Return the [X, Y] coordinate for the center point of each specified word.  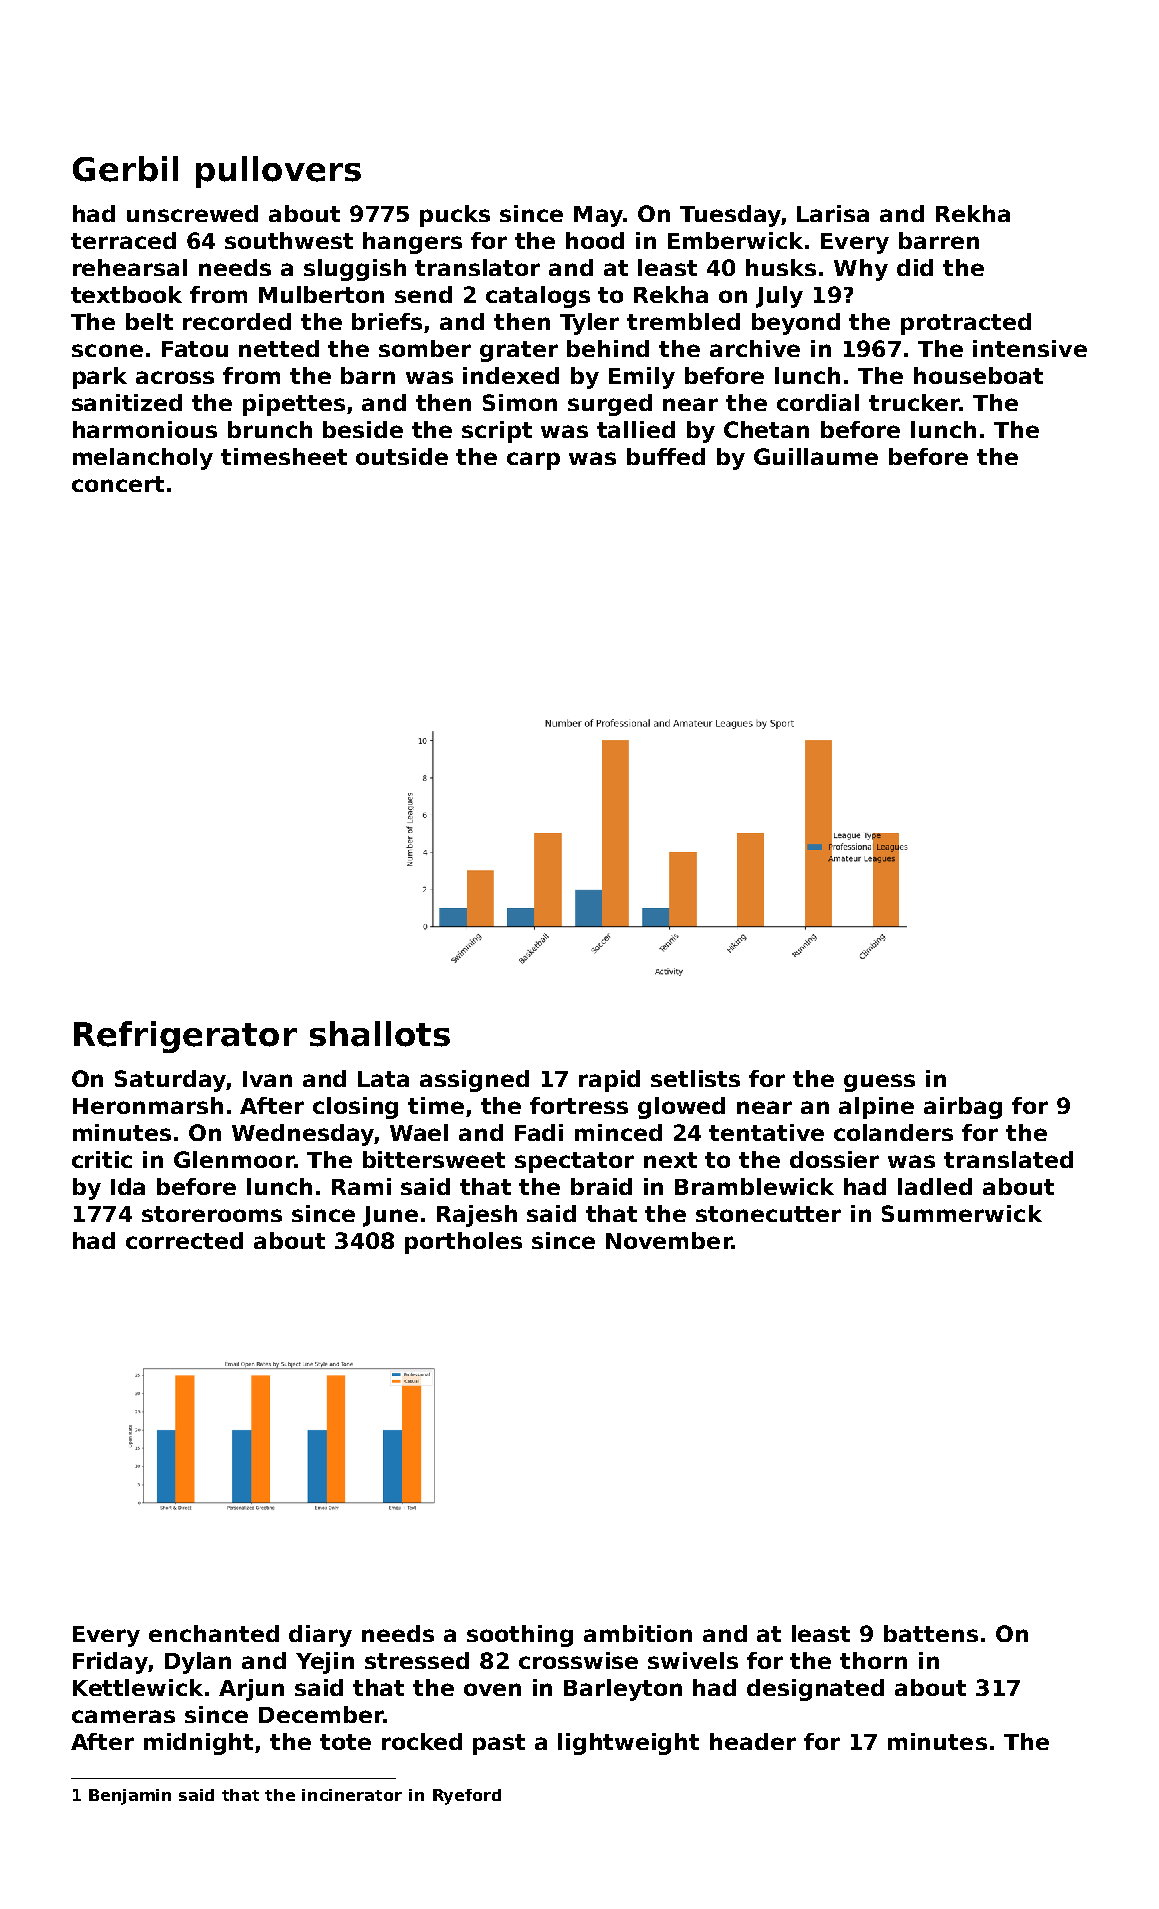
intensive [1030, 348]
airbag [963, 1108]
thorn [873, 1660]
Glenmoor [234, 1159]
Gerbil [125, 169]
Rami [361, 1186]
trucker [914, 402]
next [670, 1160]
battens [931, 1633]
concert [118, 484]
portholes [463, 1243]
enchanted [214, 1633]
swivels [693, 1660]
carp [533, 461]
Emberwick [735, 240]
